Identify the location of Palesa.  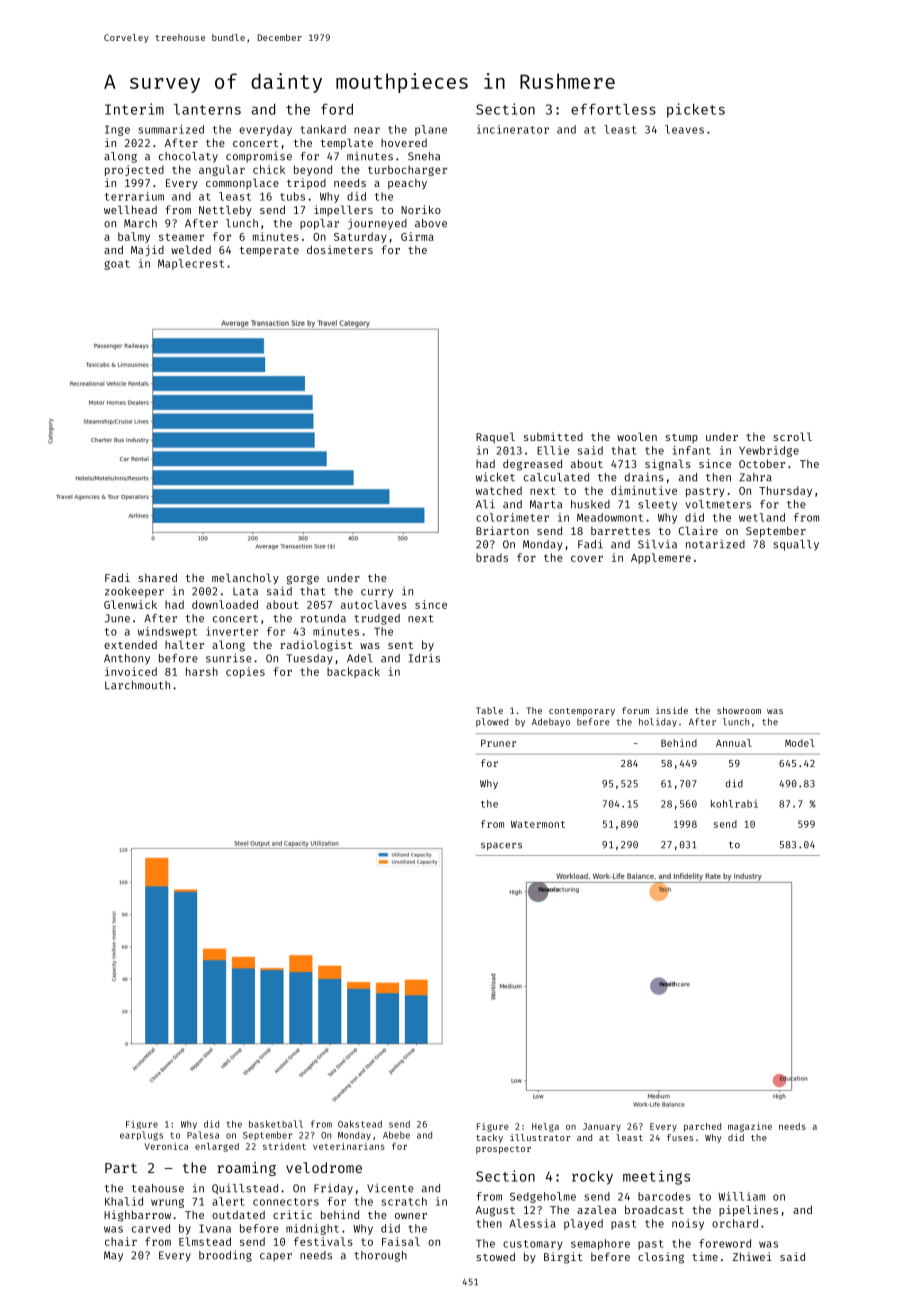
(203, 1135).
